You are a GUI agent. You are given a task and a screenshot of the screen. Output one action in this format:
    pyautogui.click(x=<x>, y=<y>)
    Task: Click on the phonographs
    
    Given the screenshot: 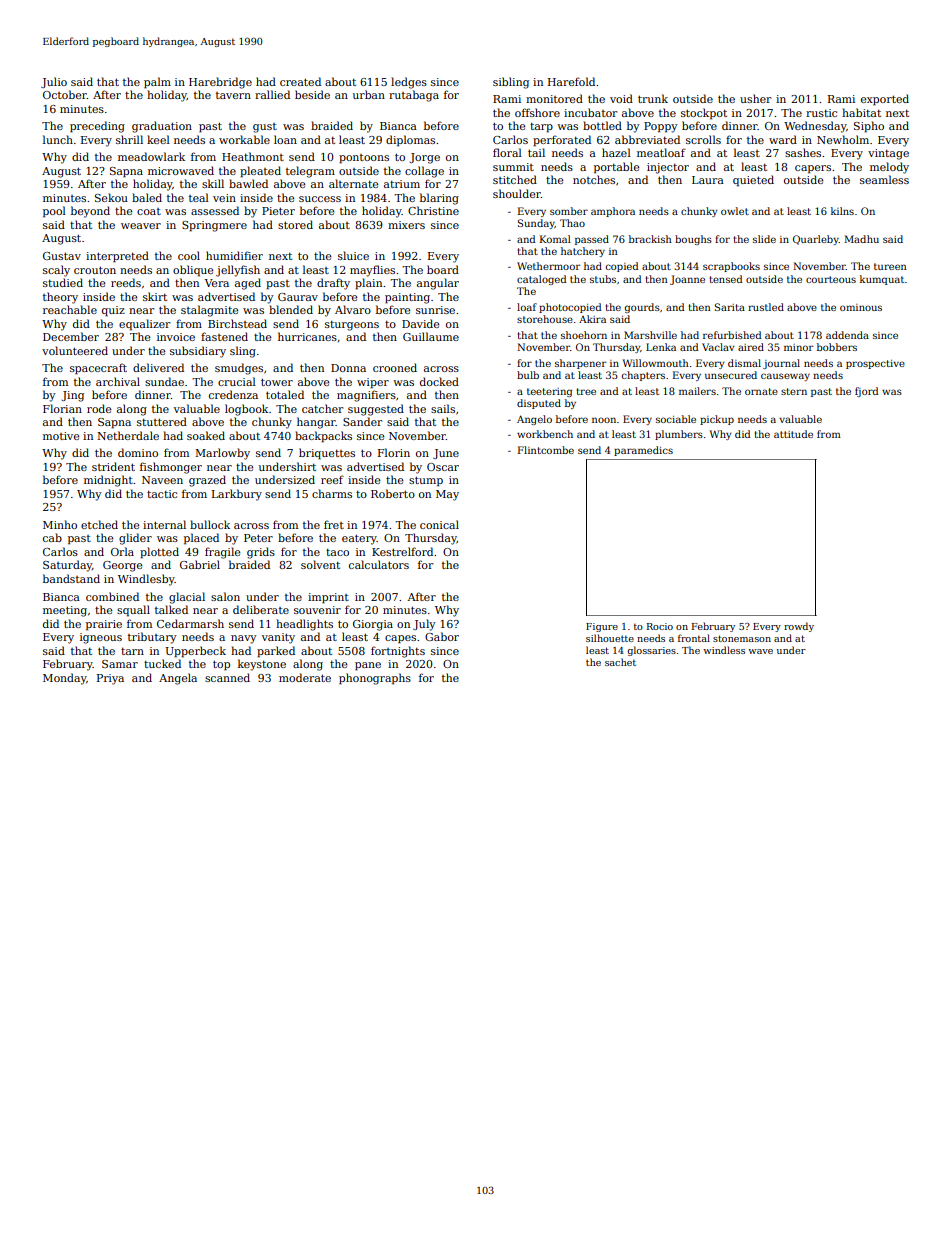 What is the action you would take?
    pyautogui.click(x=375, y=679)
